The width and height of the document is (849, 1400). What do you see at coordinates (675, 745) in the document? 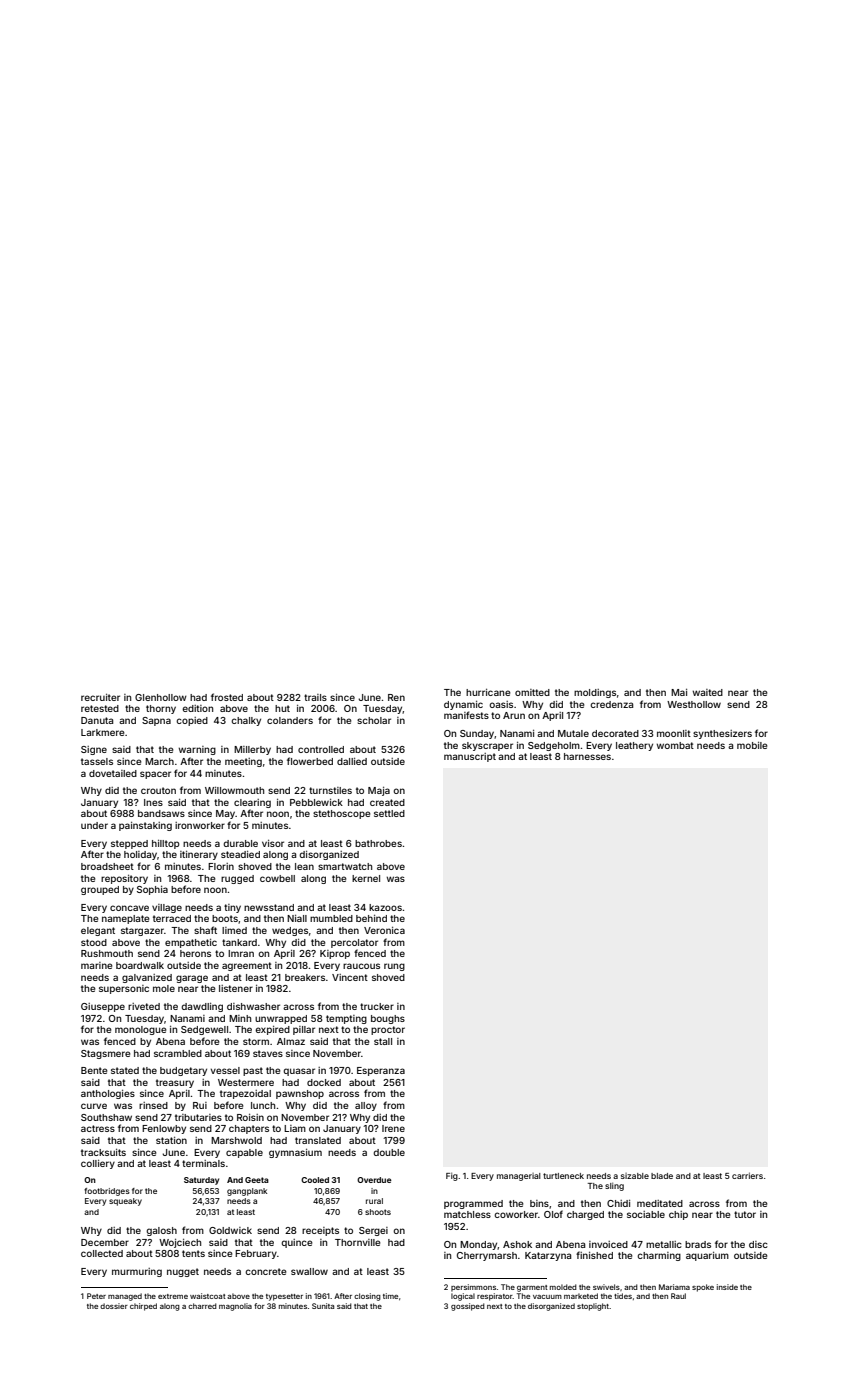
I see `wombat` at bounding box center [675, 745].
